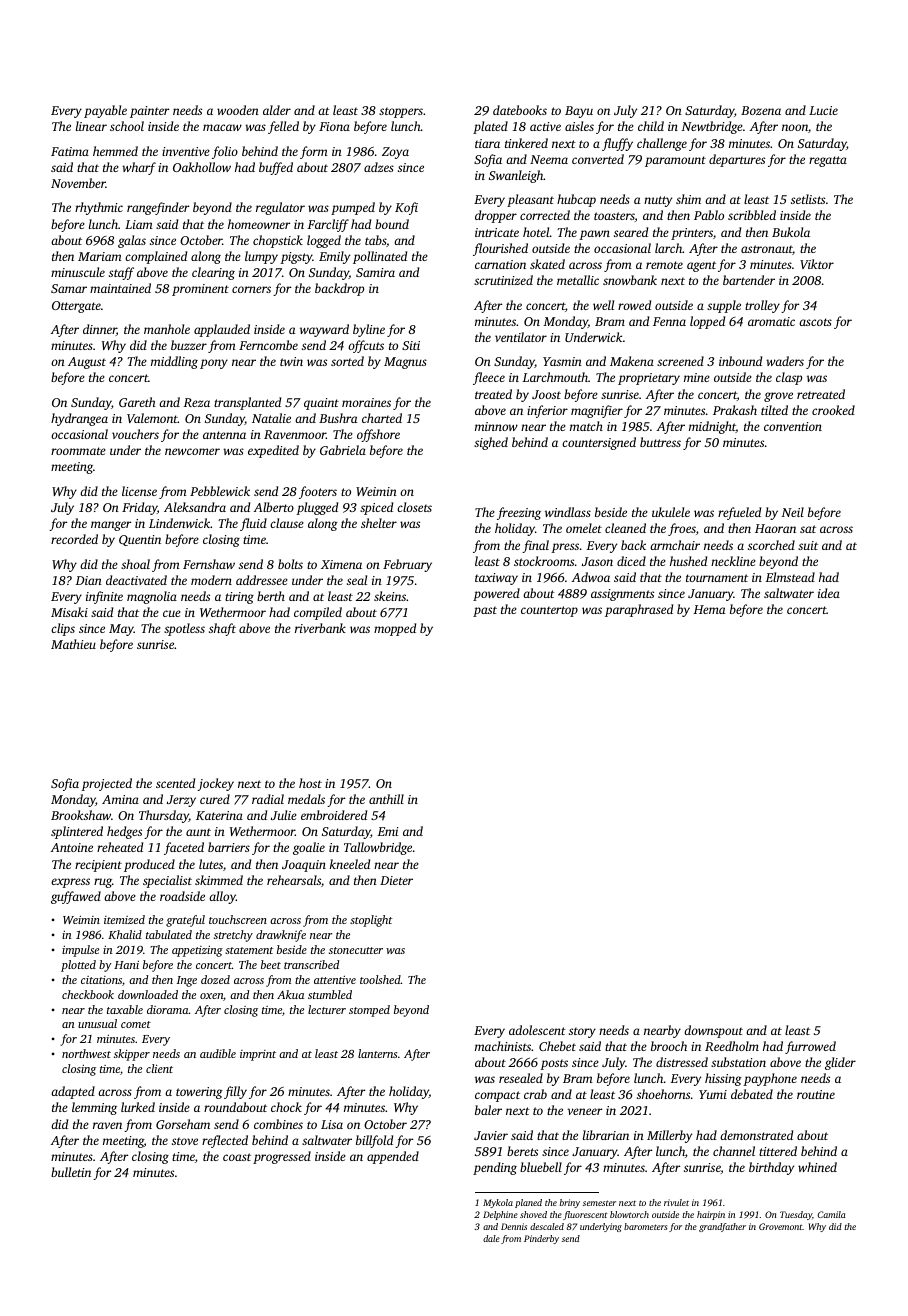 This page has width=908, height=1316. Describe the element at coordinates (395, 629) in the page. I see `mopped` at that location.
